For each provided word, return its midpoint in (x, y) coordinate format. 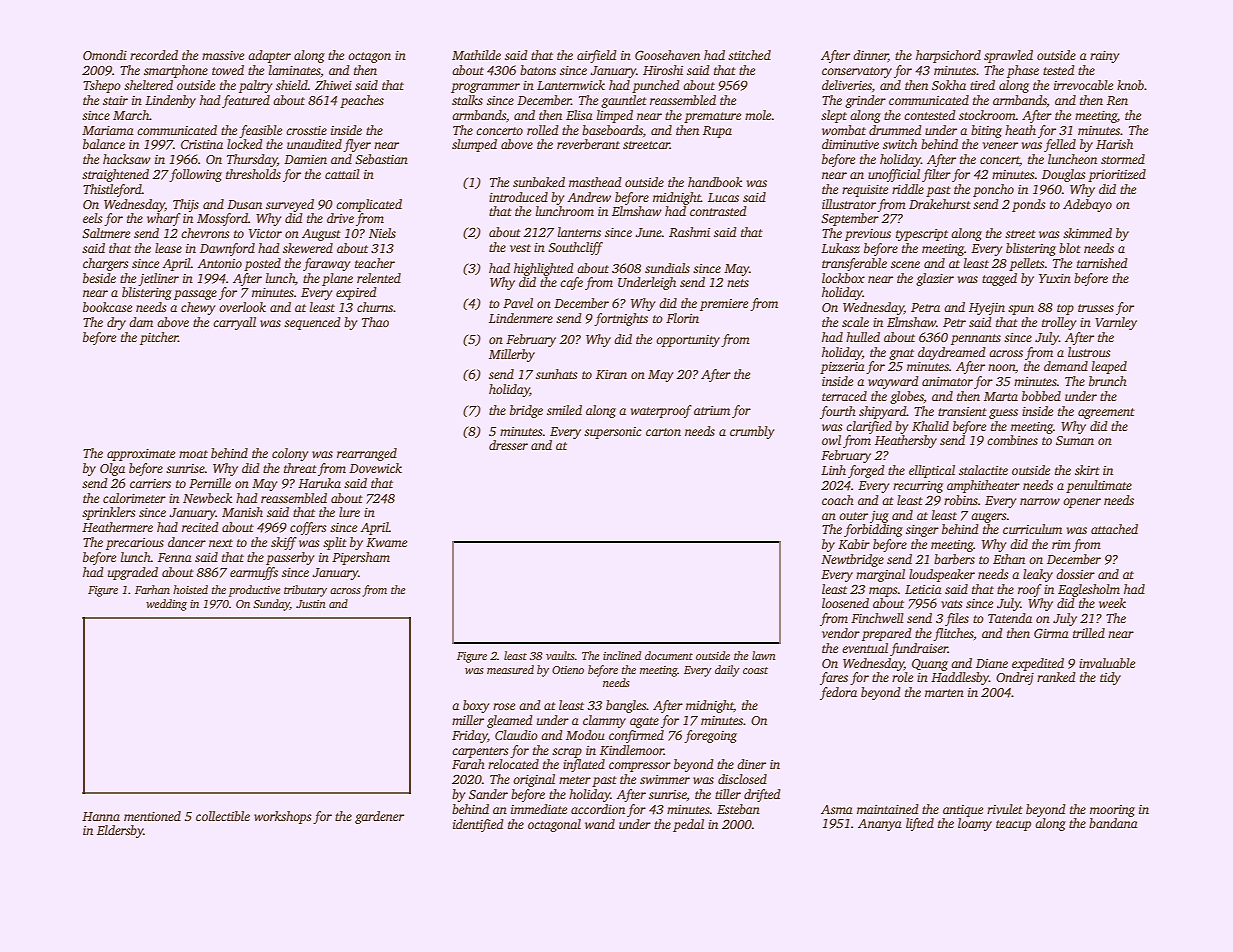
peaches (362, 101)
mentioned (152, 816)
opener (1082, 503)
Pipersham (361, 558)
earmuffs (254, 573)
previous (868, 235)
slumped (474, 145)
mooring (1112, 811)
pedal (688, 825)
